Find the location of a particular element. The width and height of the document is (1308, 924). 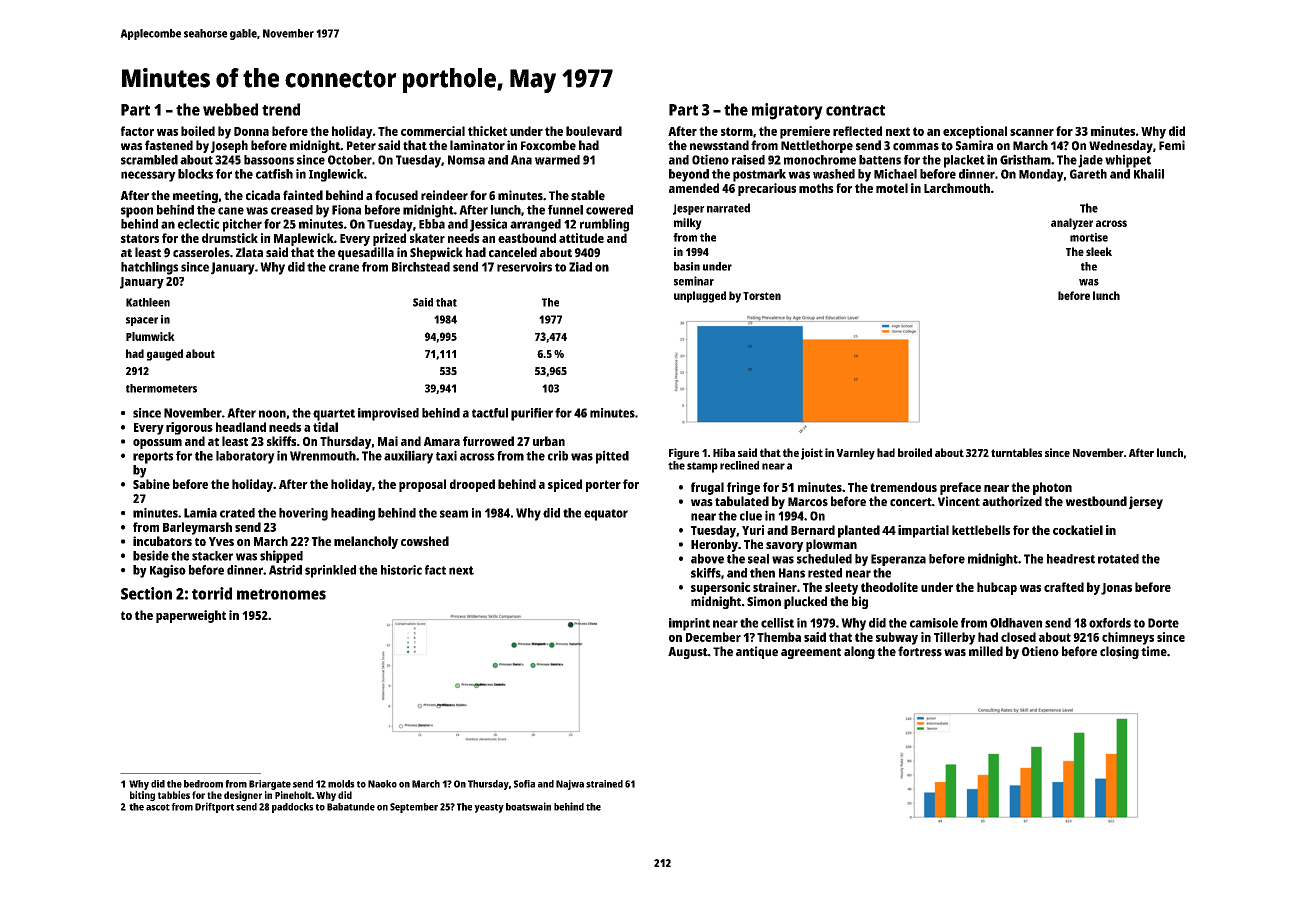

Peter is located at coordinates (361, 146).
